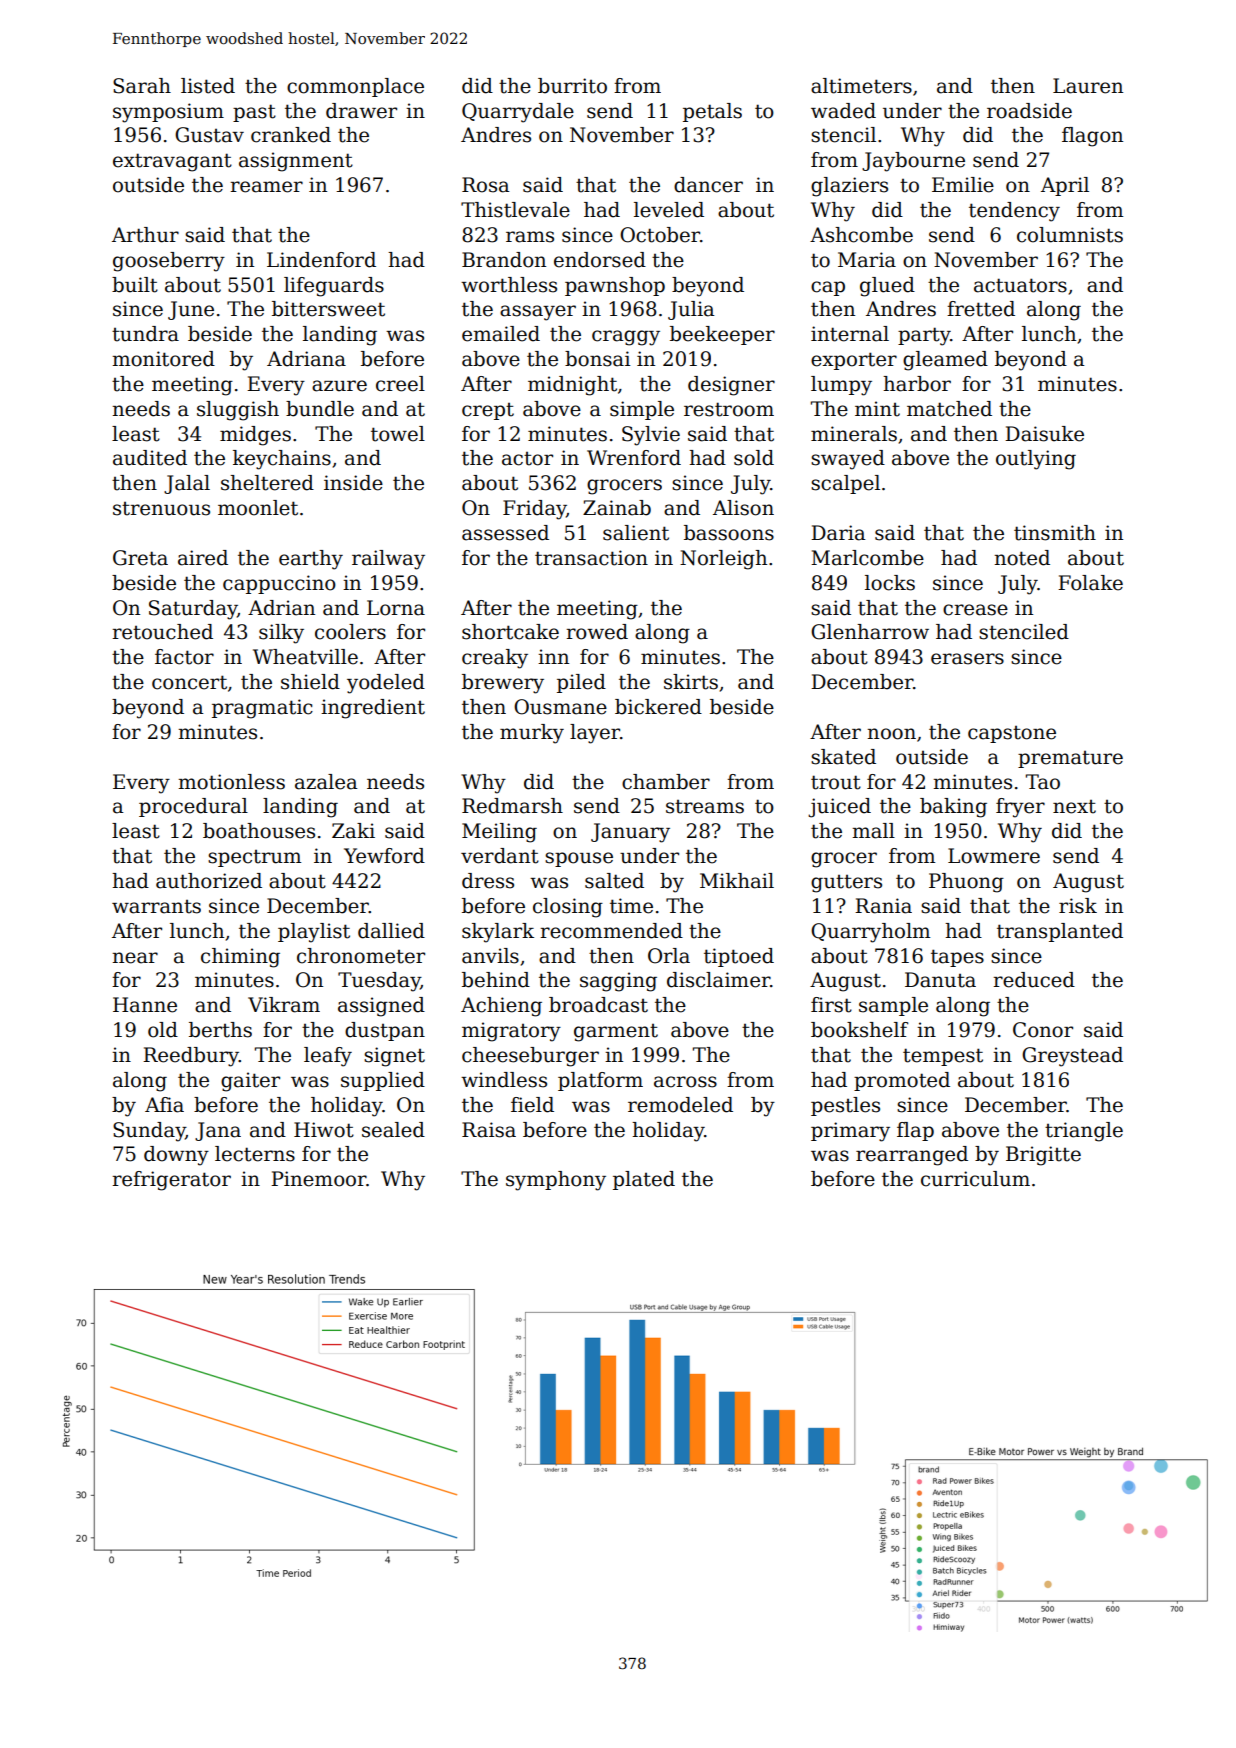  I want to click on Lauren, so click(1088, 86).
